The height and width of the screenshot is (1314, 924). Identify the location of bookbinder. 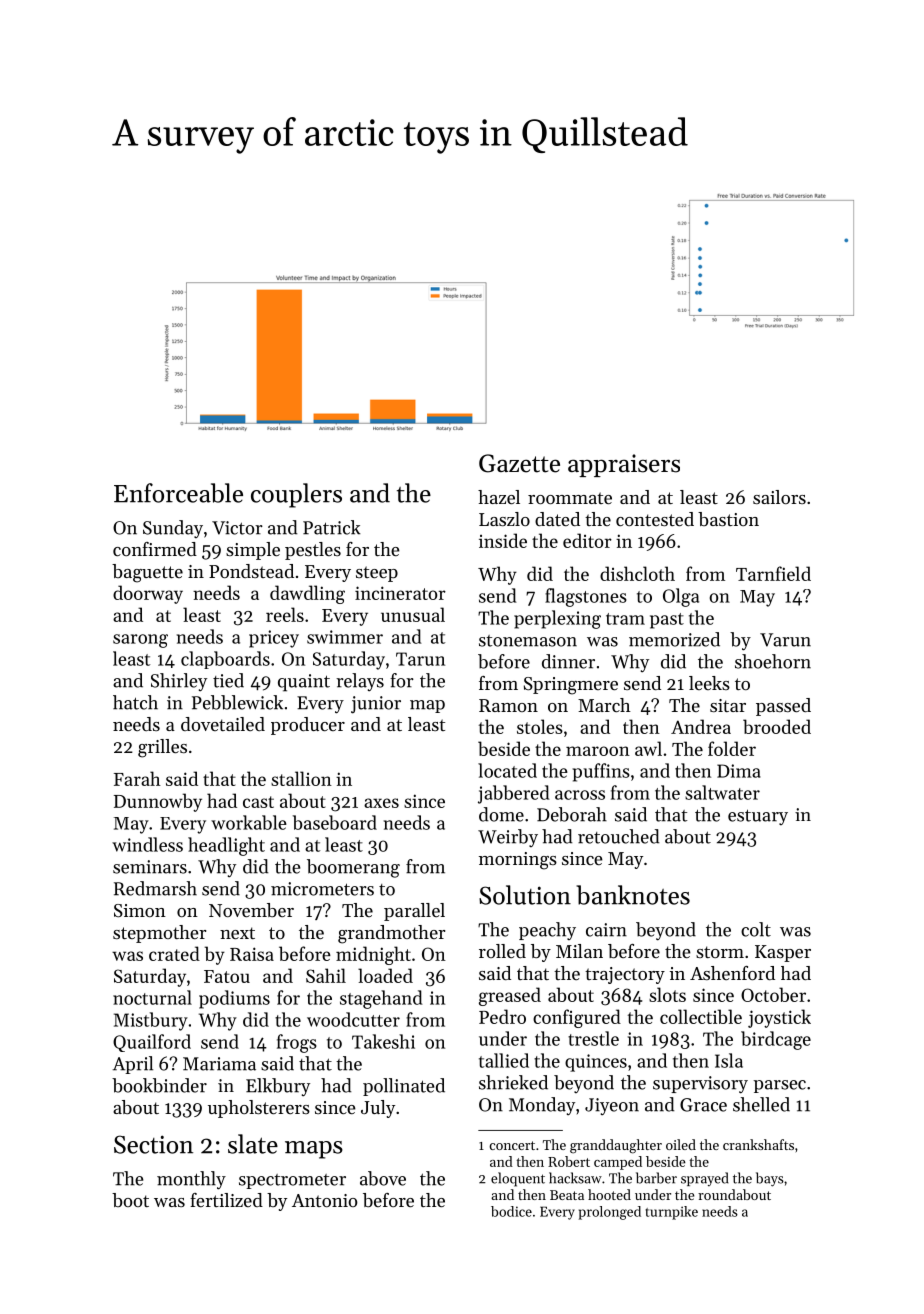
(159, 1085).
